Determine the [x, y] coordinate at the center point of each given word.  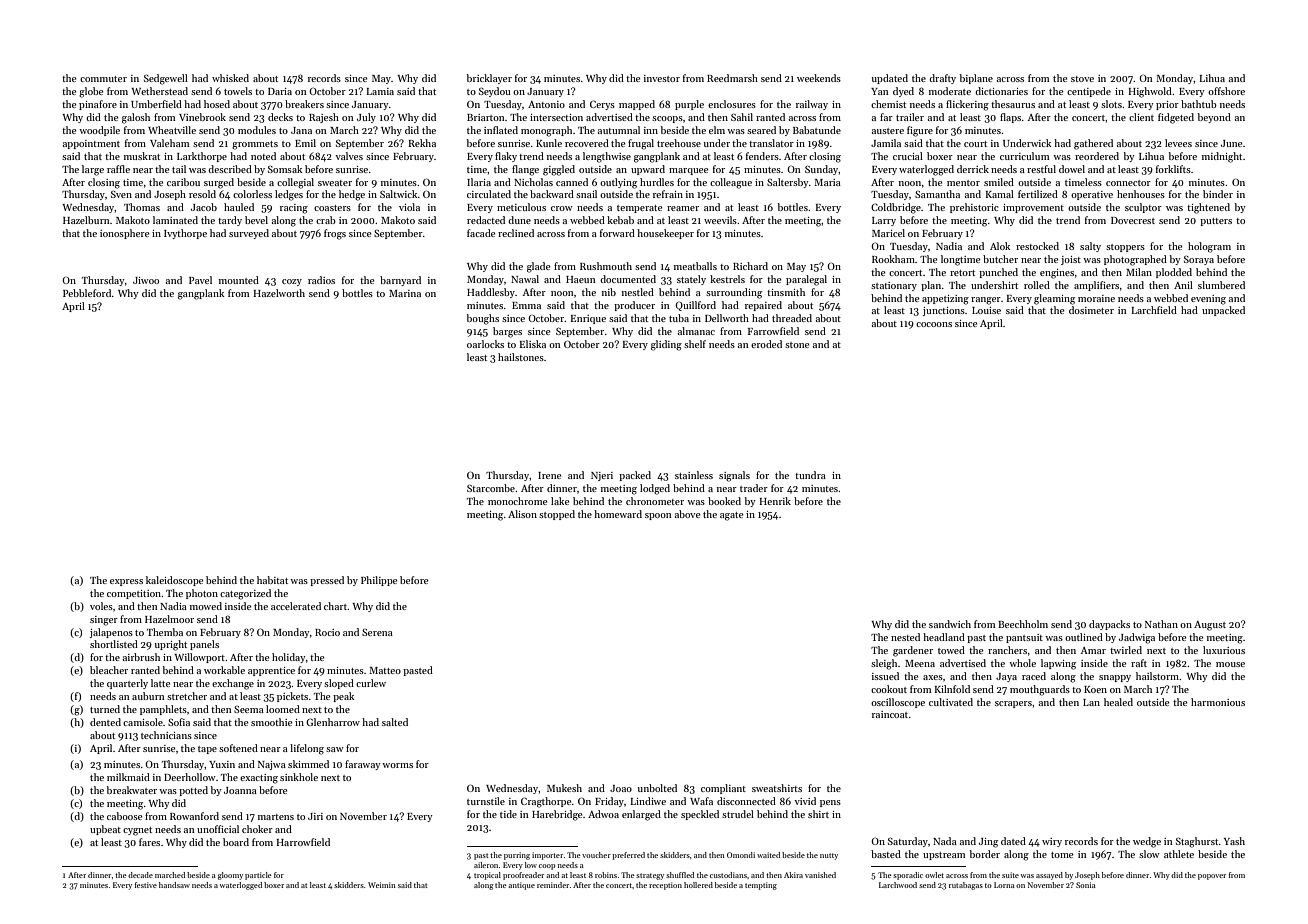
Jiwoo [146, 280]
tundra [810, 475]
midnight [1222, 157]
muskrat [142, 156]
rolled [1037, 285]
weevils [720, 220]
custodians [728, 875]
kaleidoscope [174, 581]
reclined [516, 233]
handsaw [174, 885]
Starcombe [491, 488]
